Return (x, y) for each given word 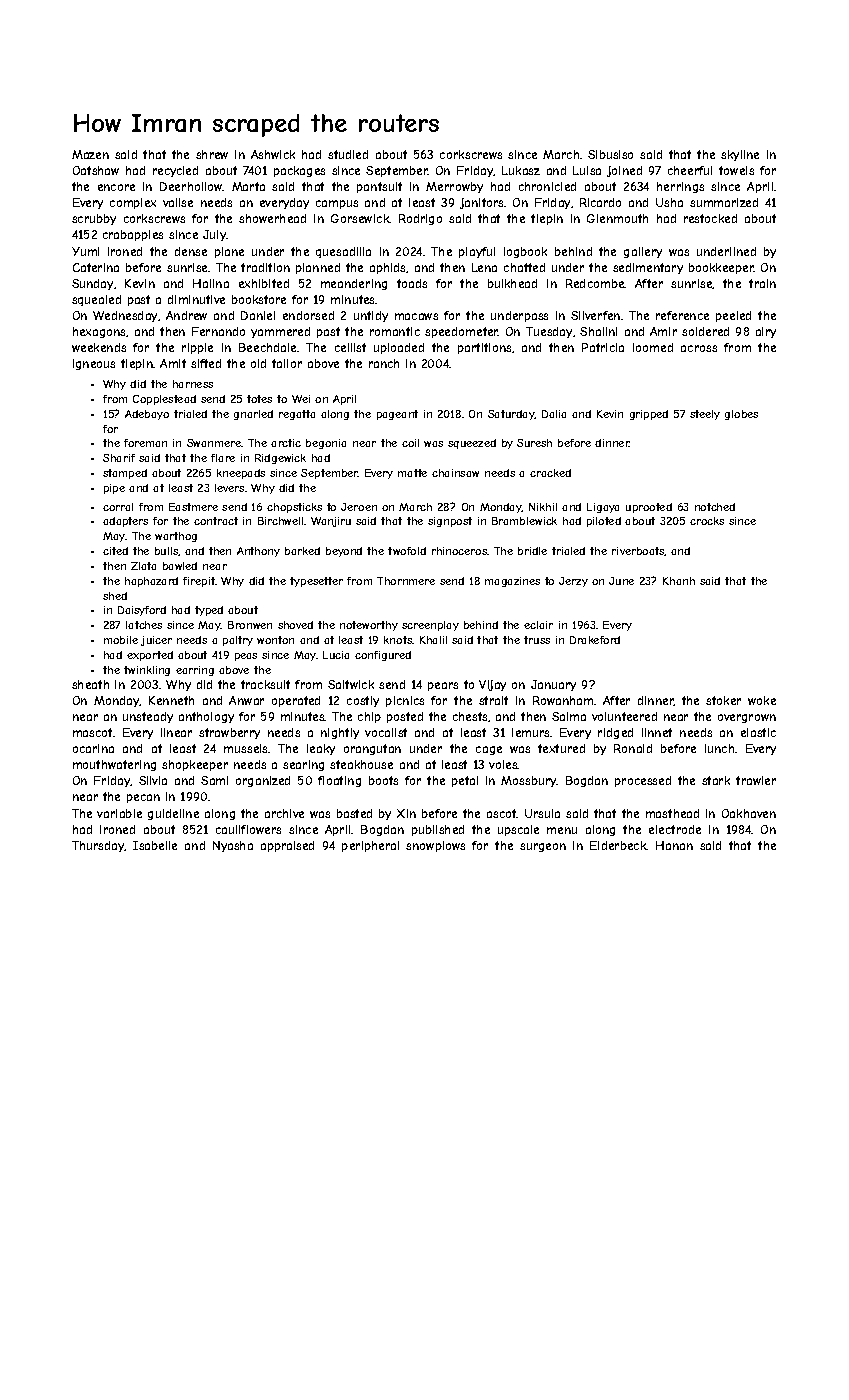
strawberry (229, 733)
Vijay (492, 685)
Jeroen (359, 507)
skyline (740, 155)
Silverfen (595, 315)
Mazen (90, 154)
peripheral (370, 846)
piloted (604, 522)
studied (348, 154)
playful (477, 252)
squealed (96, 300)
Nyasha (233, 846)
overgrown (747, 718)
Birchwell (280, 521)
